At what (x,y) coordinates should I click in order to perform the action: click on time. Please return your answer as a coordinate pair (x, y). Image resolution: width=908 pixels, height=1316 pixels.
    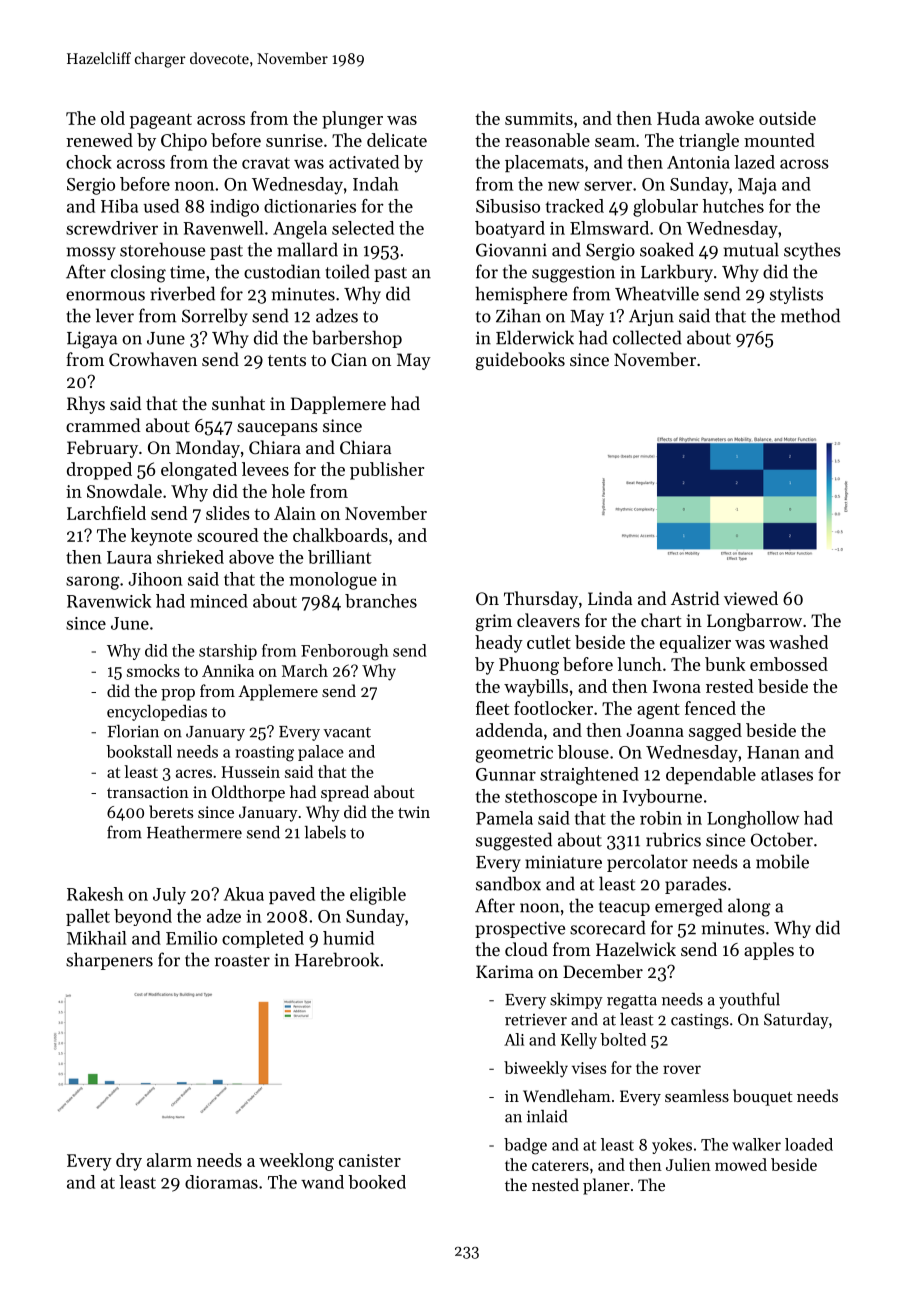
    Looking at the image, I should click on (187, 272).
